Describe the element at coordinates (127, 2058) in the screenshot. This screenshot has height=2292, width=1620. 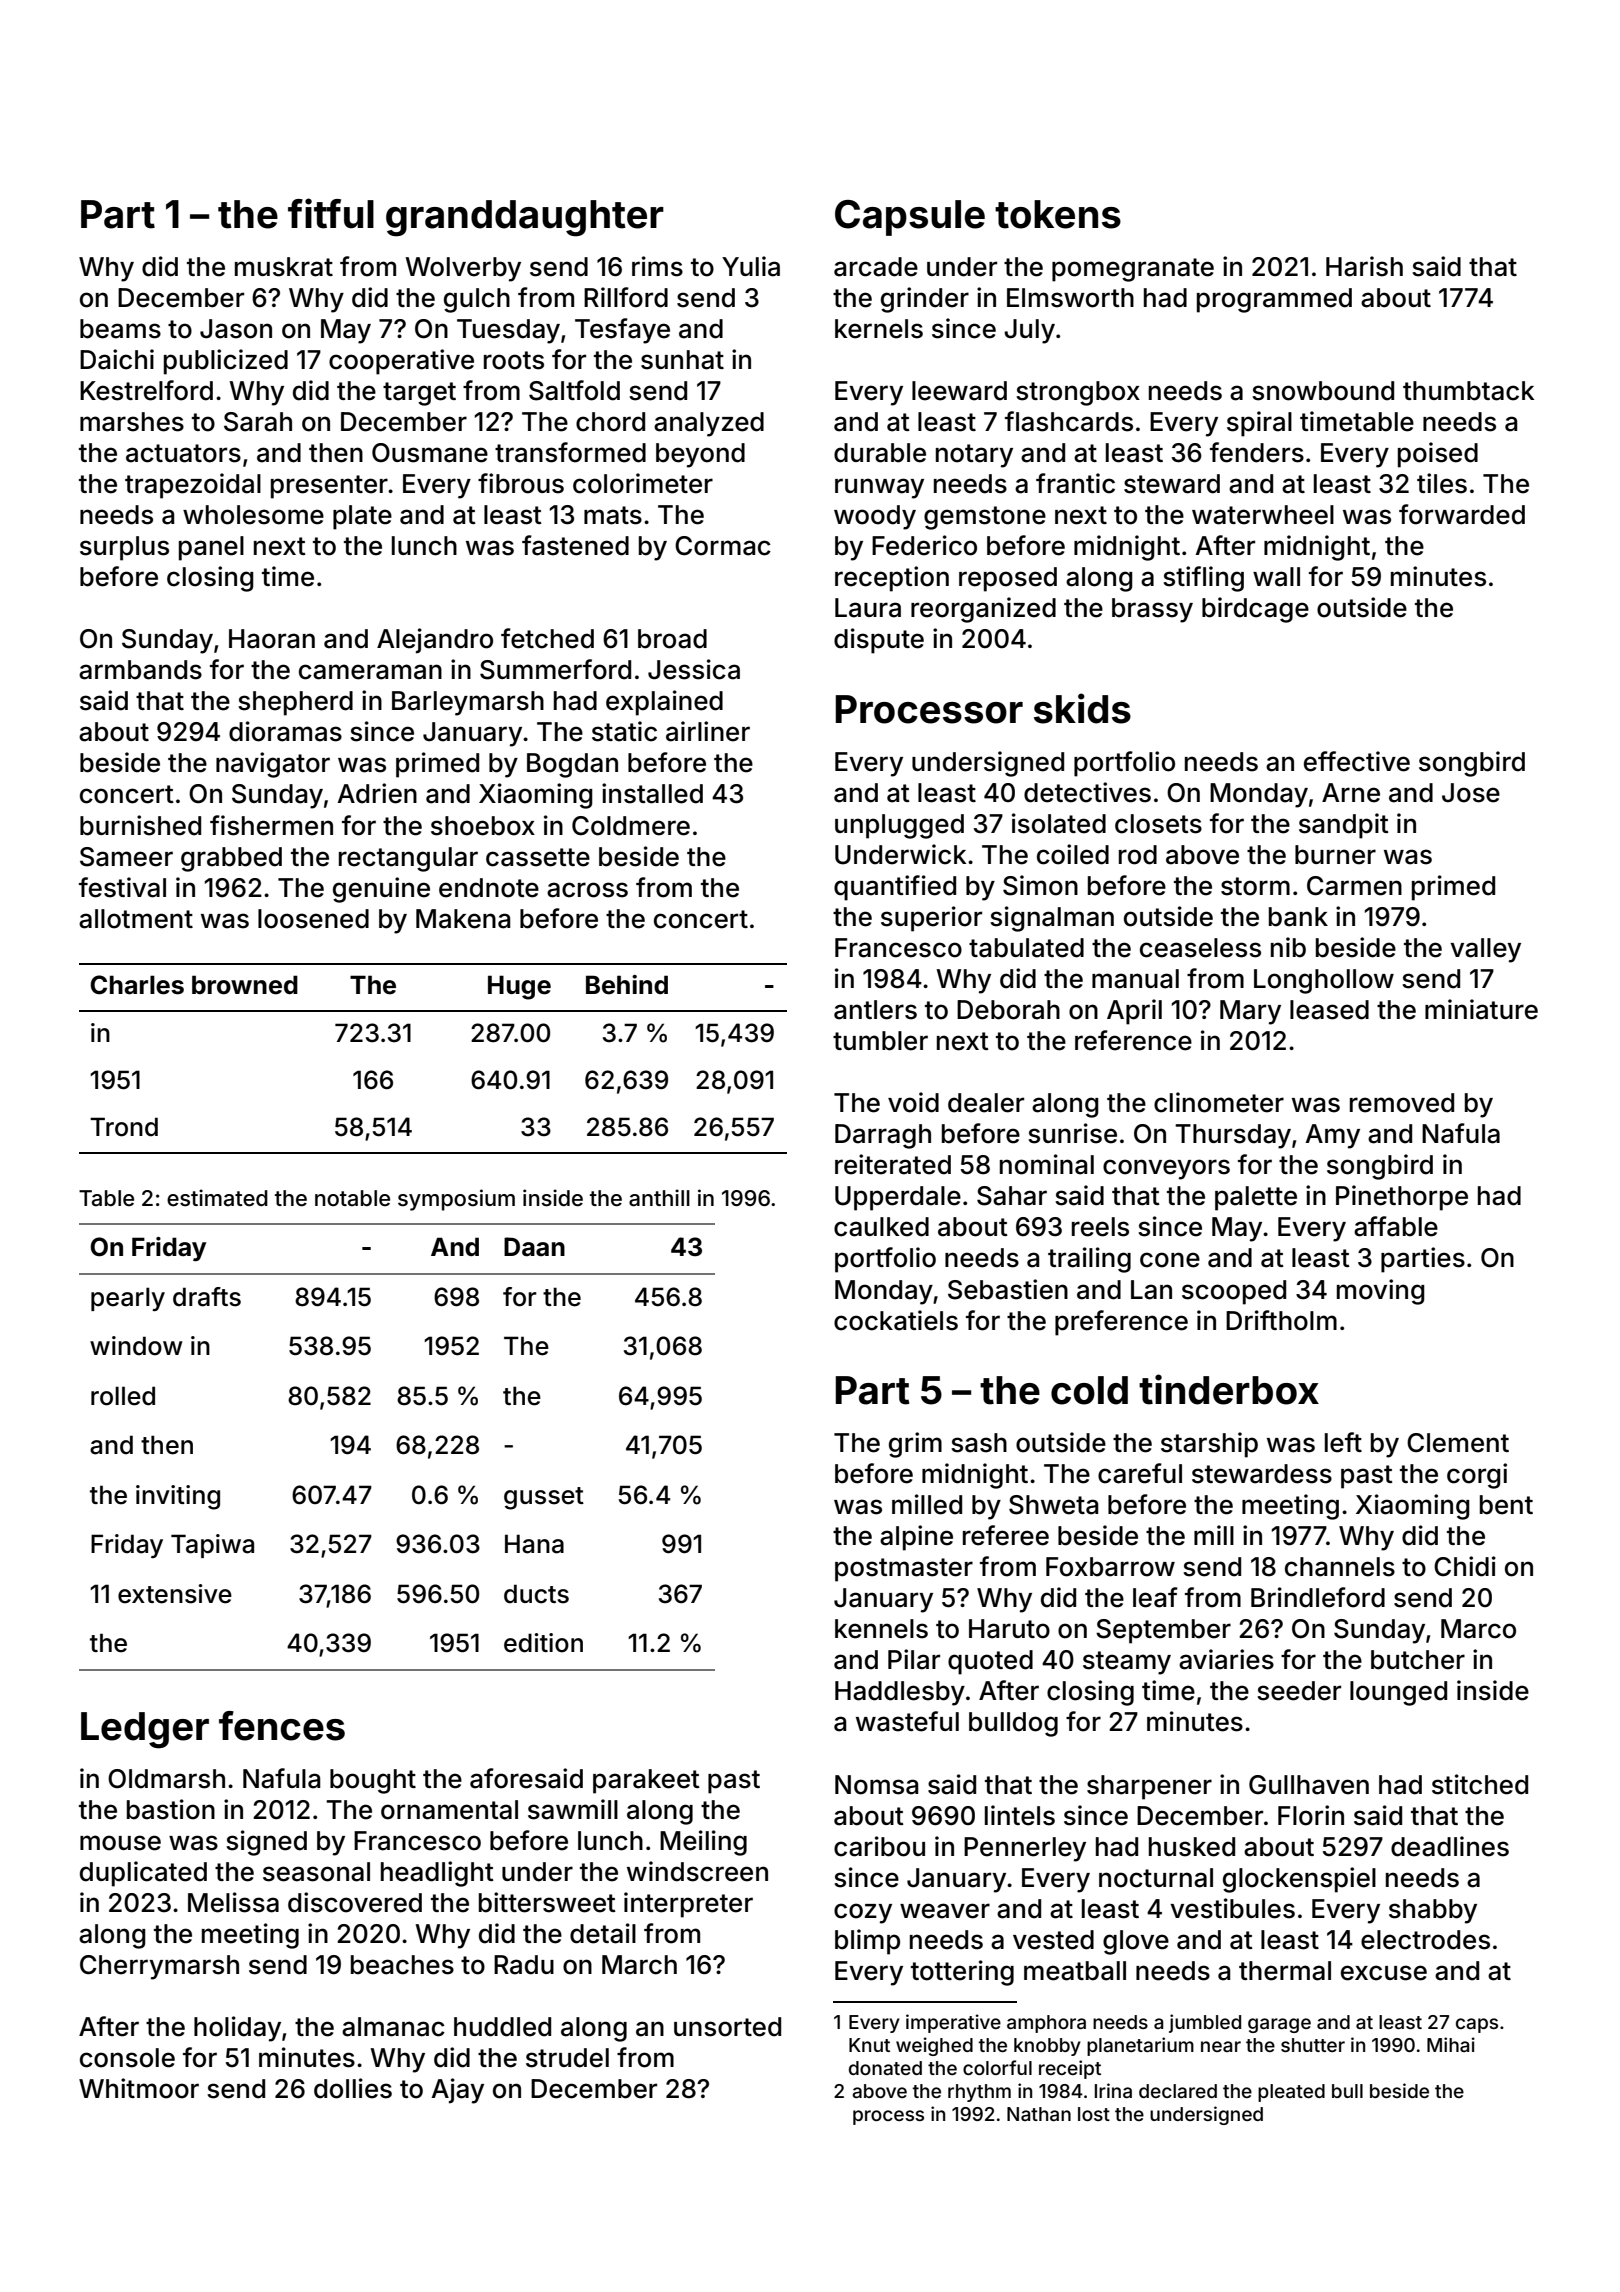
I see `console` at that location.
